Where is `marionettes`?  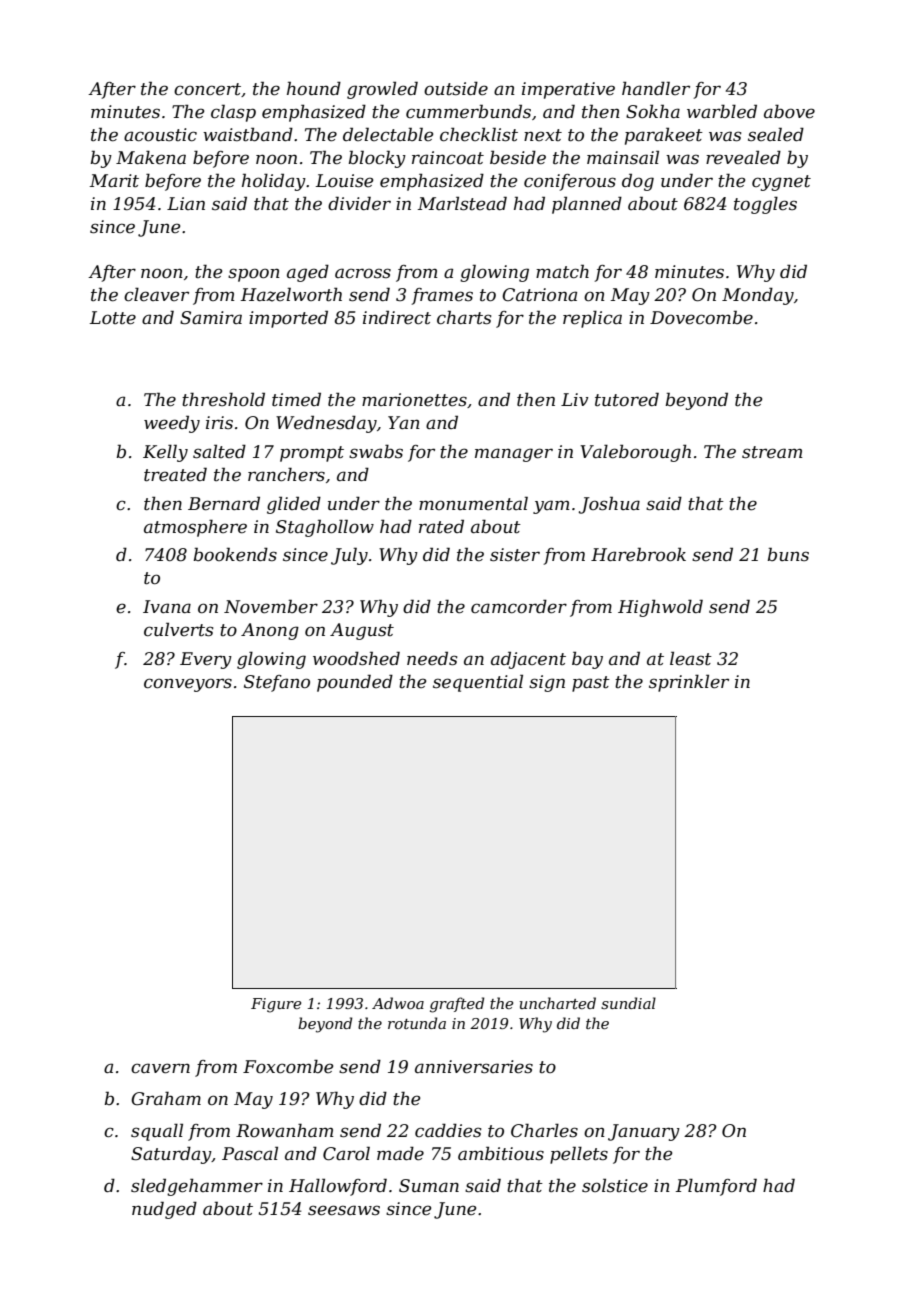 marionettes is located at coordinates (414, 400).
